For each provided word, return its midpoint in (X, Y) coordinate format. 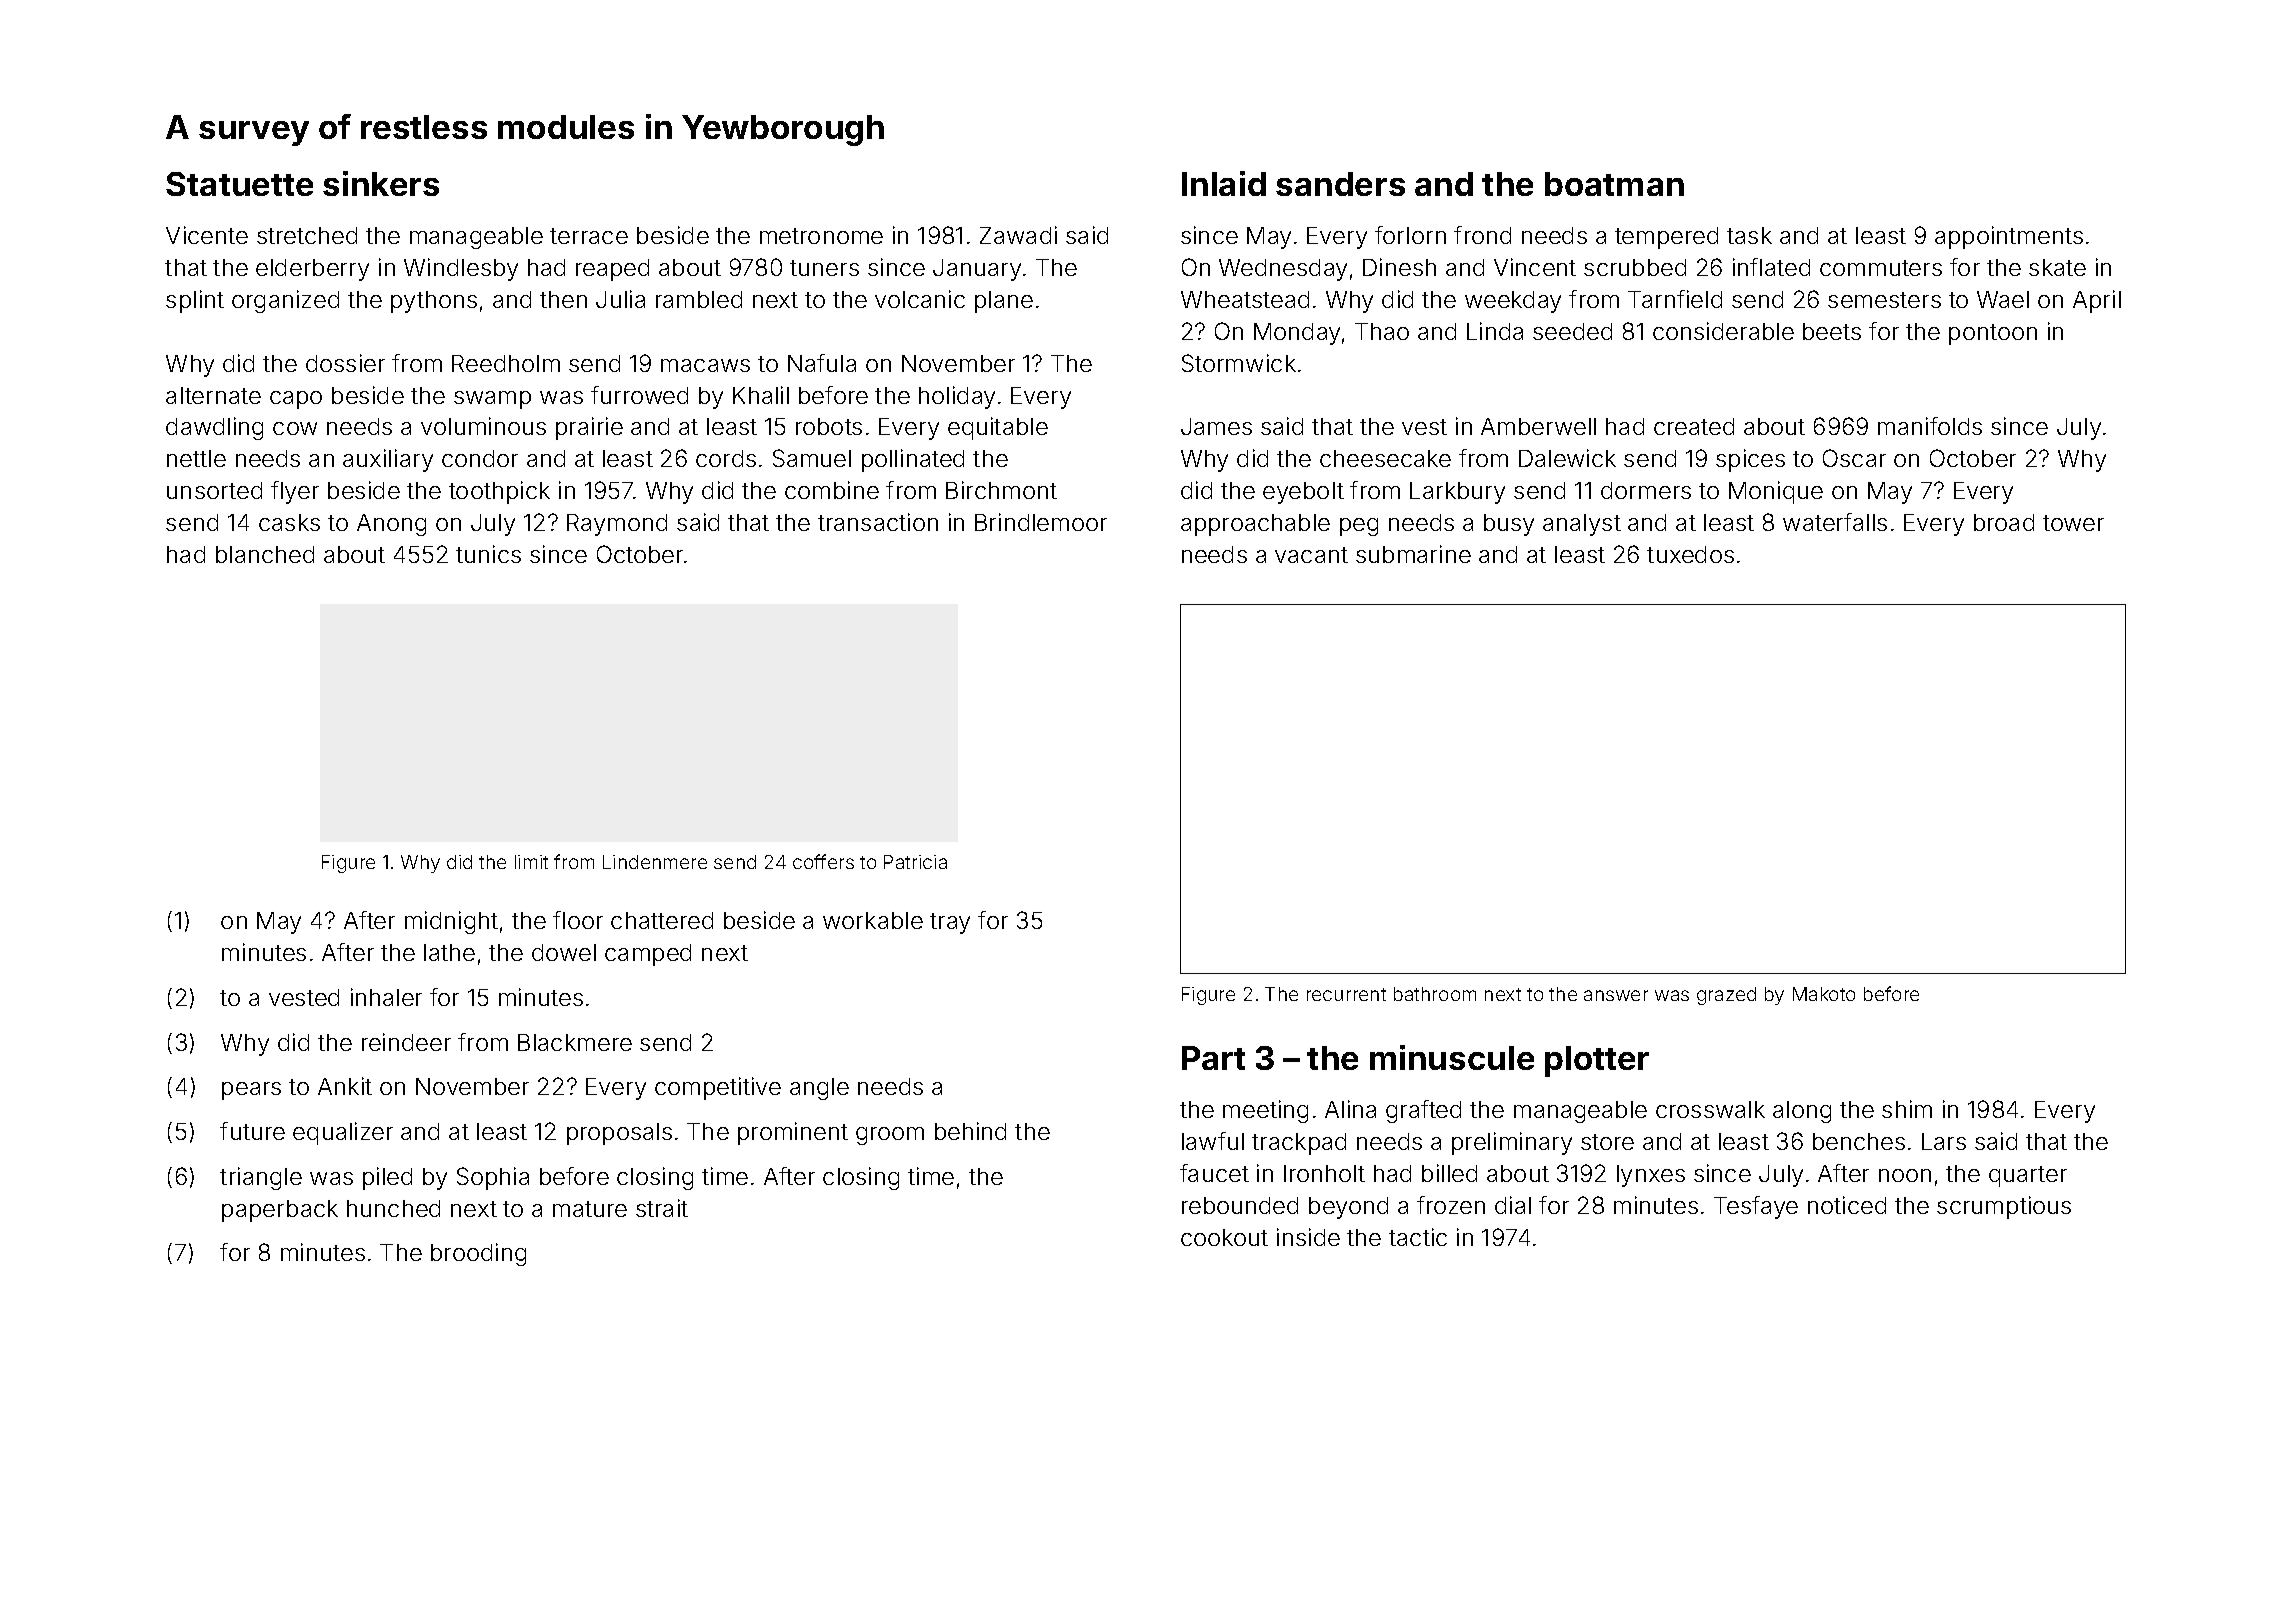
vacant (1311, 555)
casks (289, 522)
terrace (589, 236)
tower (2073, 523)
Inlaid (1224, 183)
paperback (280, 1211)
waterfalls (1835, 522)
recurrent (1346, 994)
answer (1616, 995)
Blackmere (575, 1042)
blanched (265, 554)
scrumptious (2004, 1207)
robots (829, 426)
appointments (2009, 237)
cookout (1224, 1237)
